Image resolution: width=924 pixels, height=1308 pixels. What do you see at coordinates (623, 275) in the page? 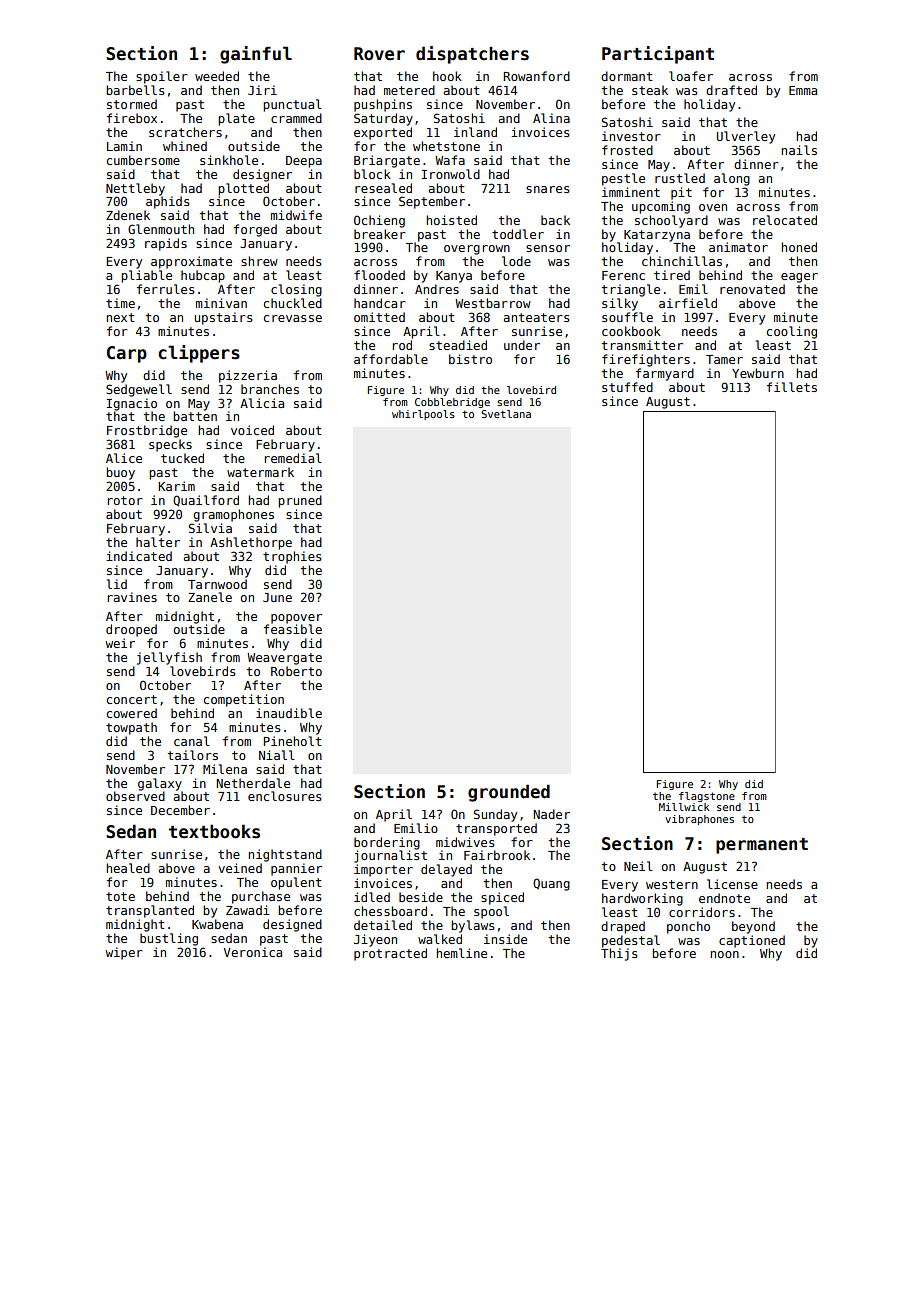
I see `Ferenc` at bounding box center [623, 275].
